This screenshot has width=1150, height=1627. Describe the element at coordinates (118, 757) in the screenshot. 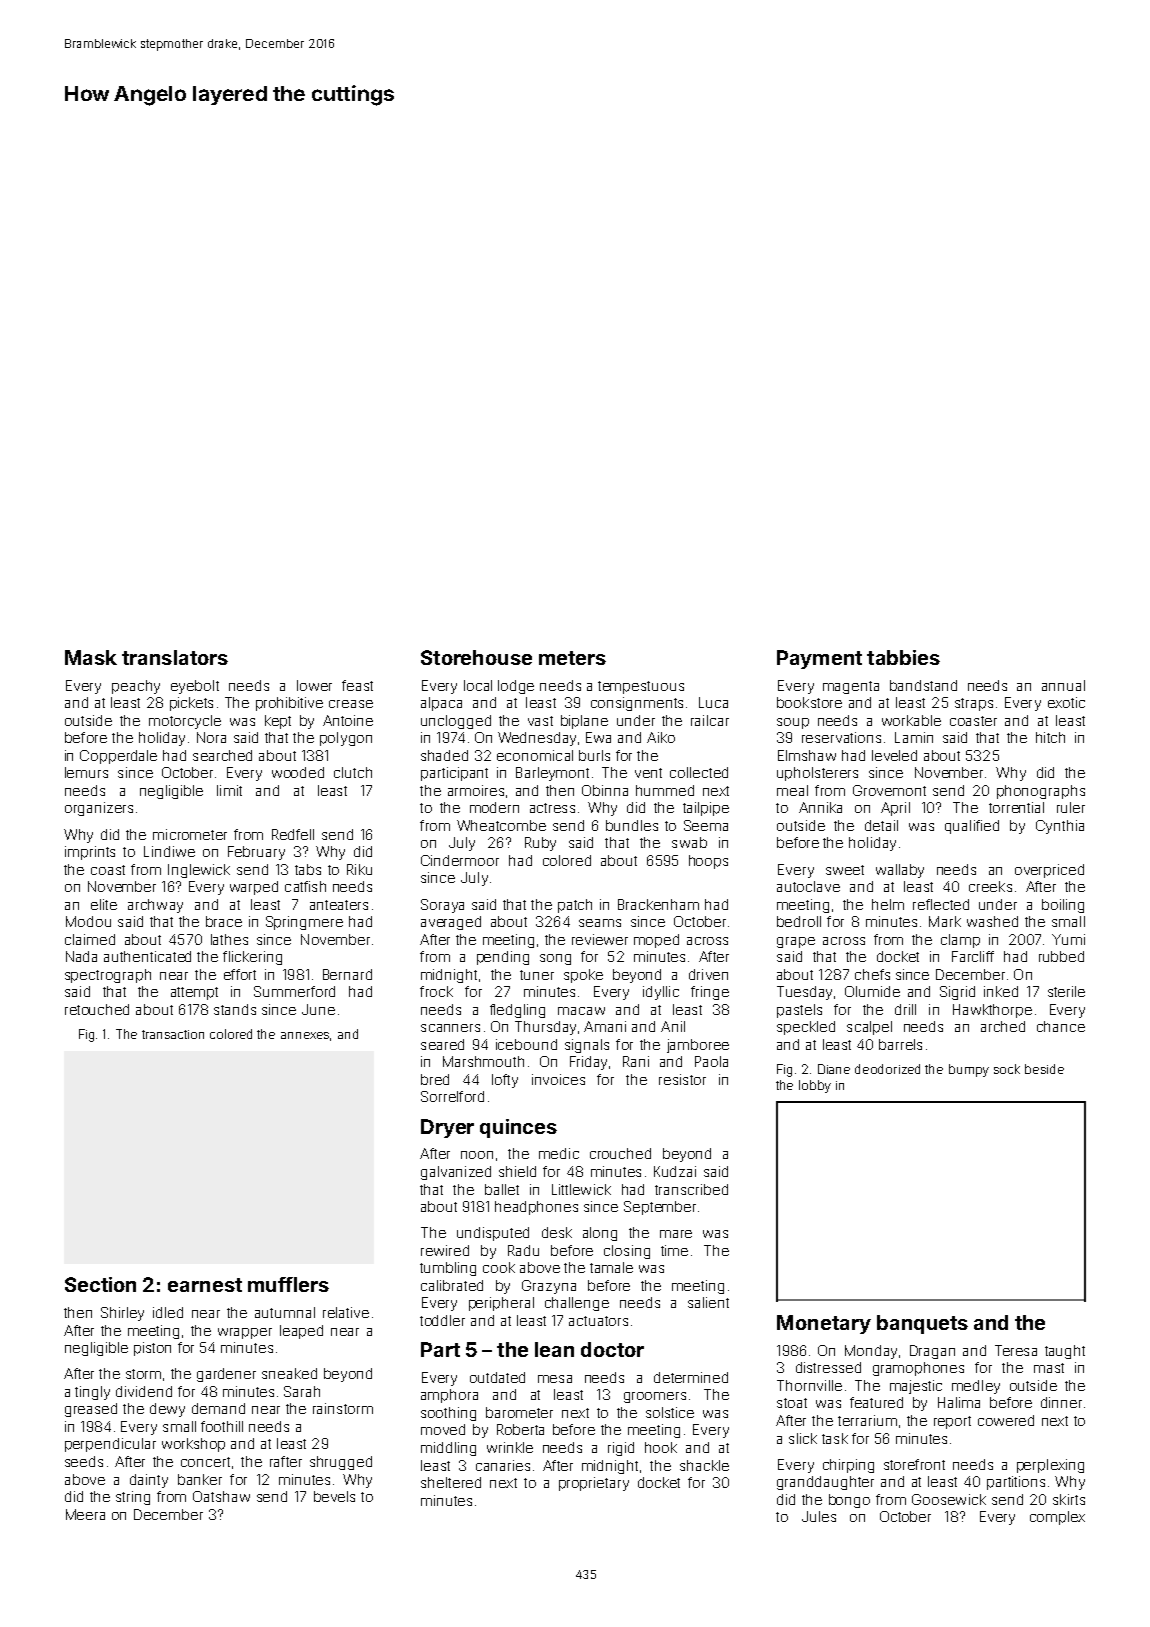

I see `Copperdale` at that location.
